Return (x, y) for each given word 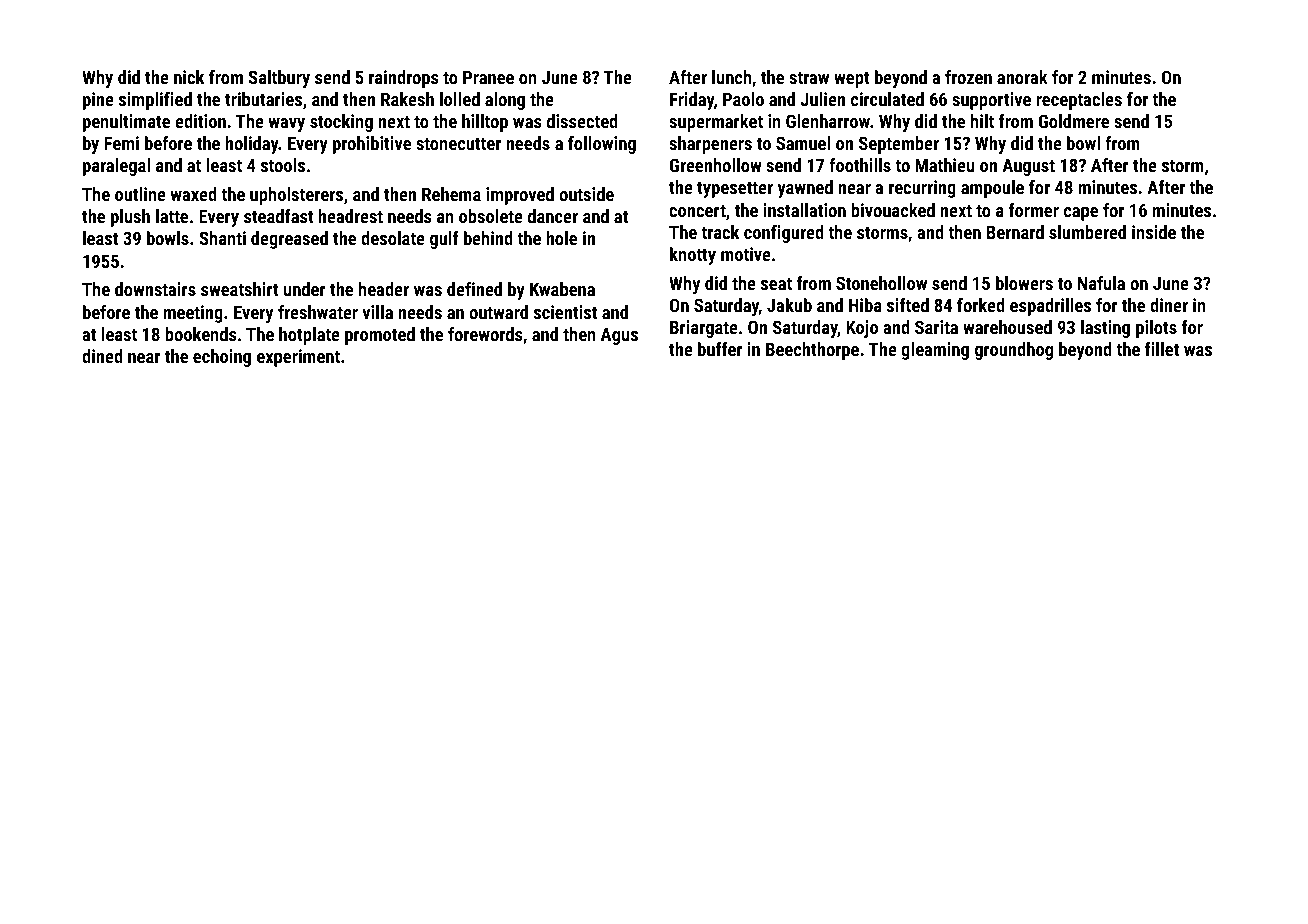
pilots (1156, 329)
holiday (252, 145)
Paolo (743, 99)
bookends (201, 334)
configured (784, 234)
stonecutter (458, 143)
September (899, 145)
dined (102, 356)
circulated (887, 99)
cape (1081, 214)
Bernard (1015, 232)
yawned (805, 189)
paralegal (116, 167)
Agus (619, 336)
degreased (289, 240)
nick (189, 77)
